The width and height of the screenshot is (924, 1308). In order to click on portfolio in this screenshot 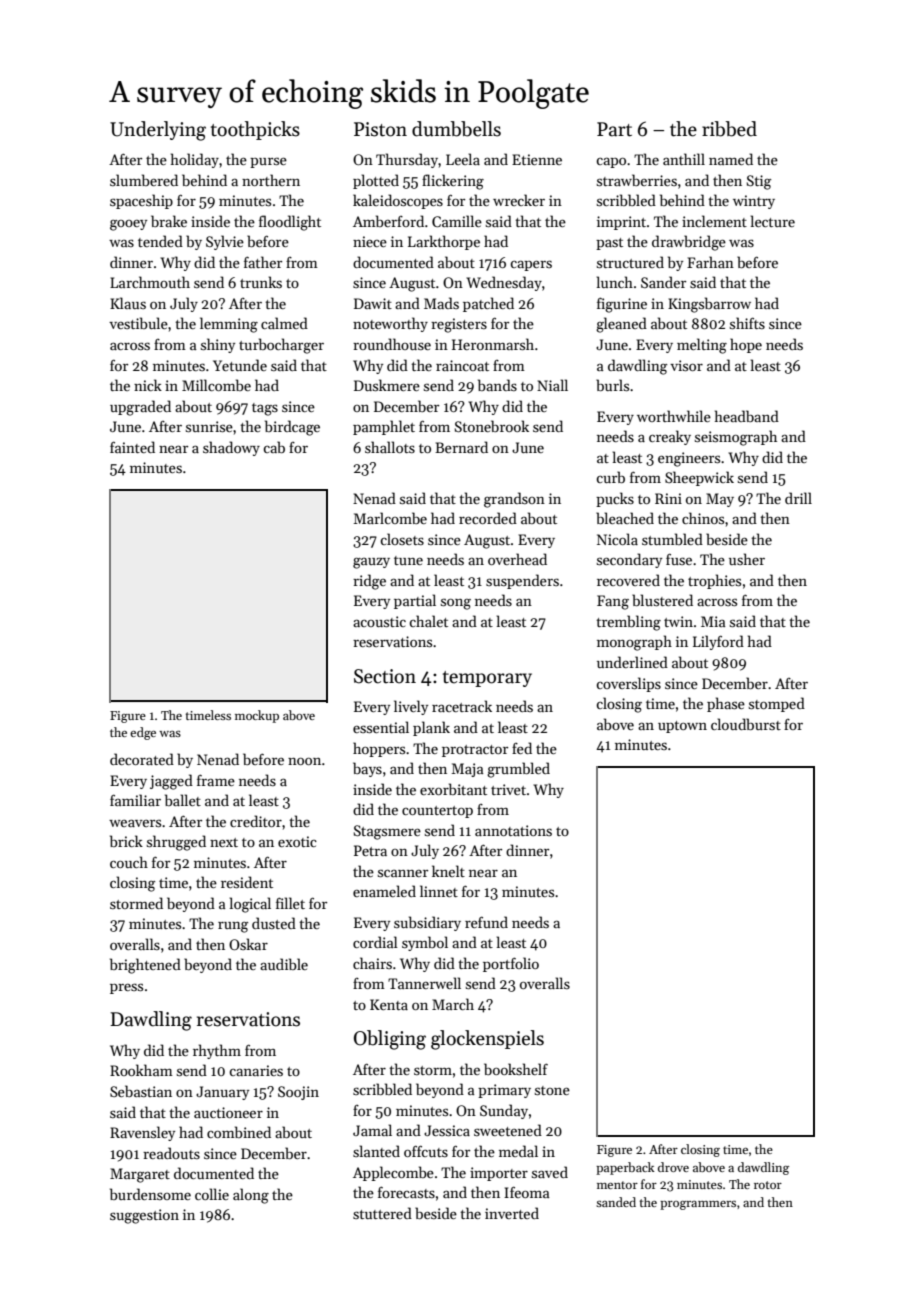, I will do `click(511, 964)`.
